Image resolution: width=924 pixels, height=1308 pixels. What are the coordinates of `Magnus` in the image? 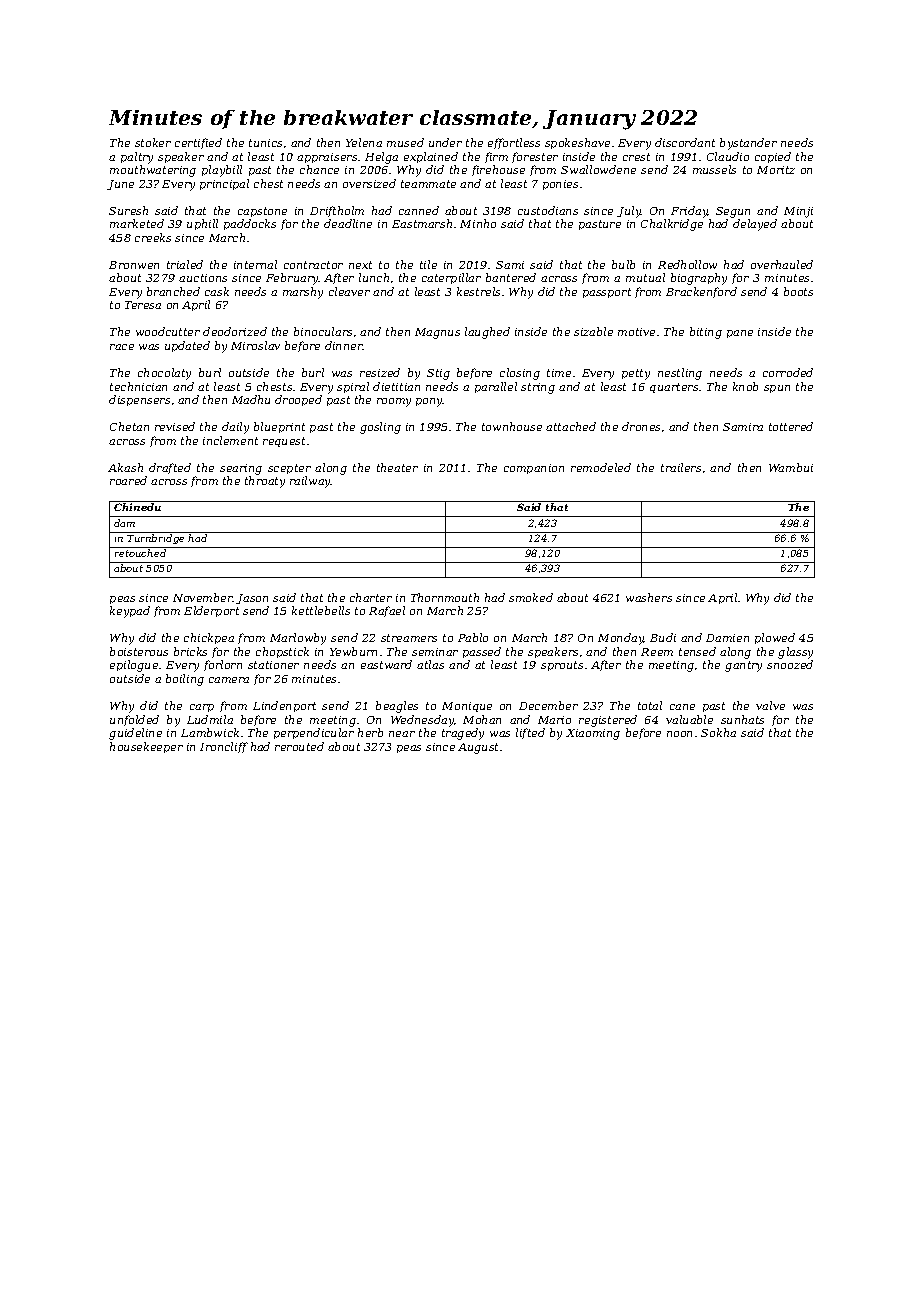 It's located at (437, 333).
